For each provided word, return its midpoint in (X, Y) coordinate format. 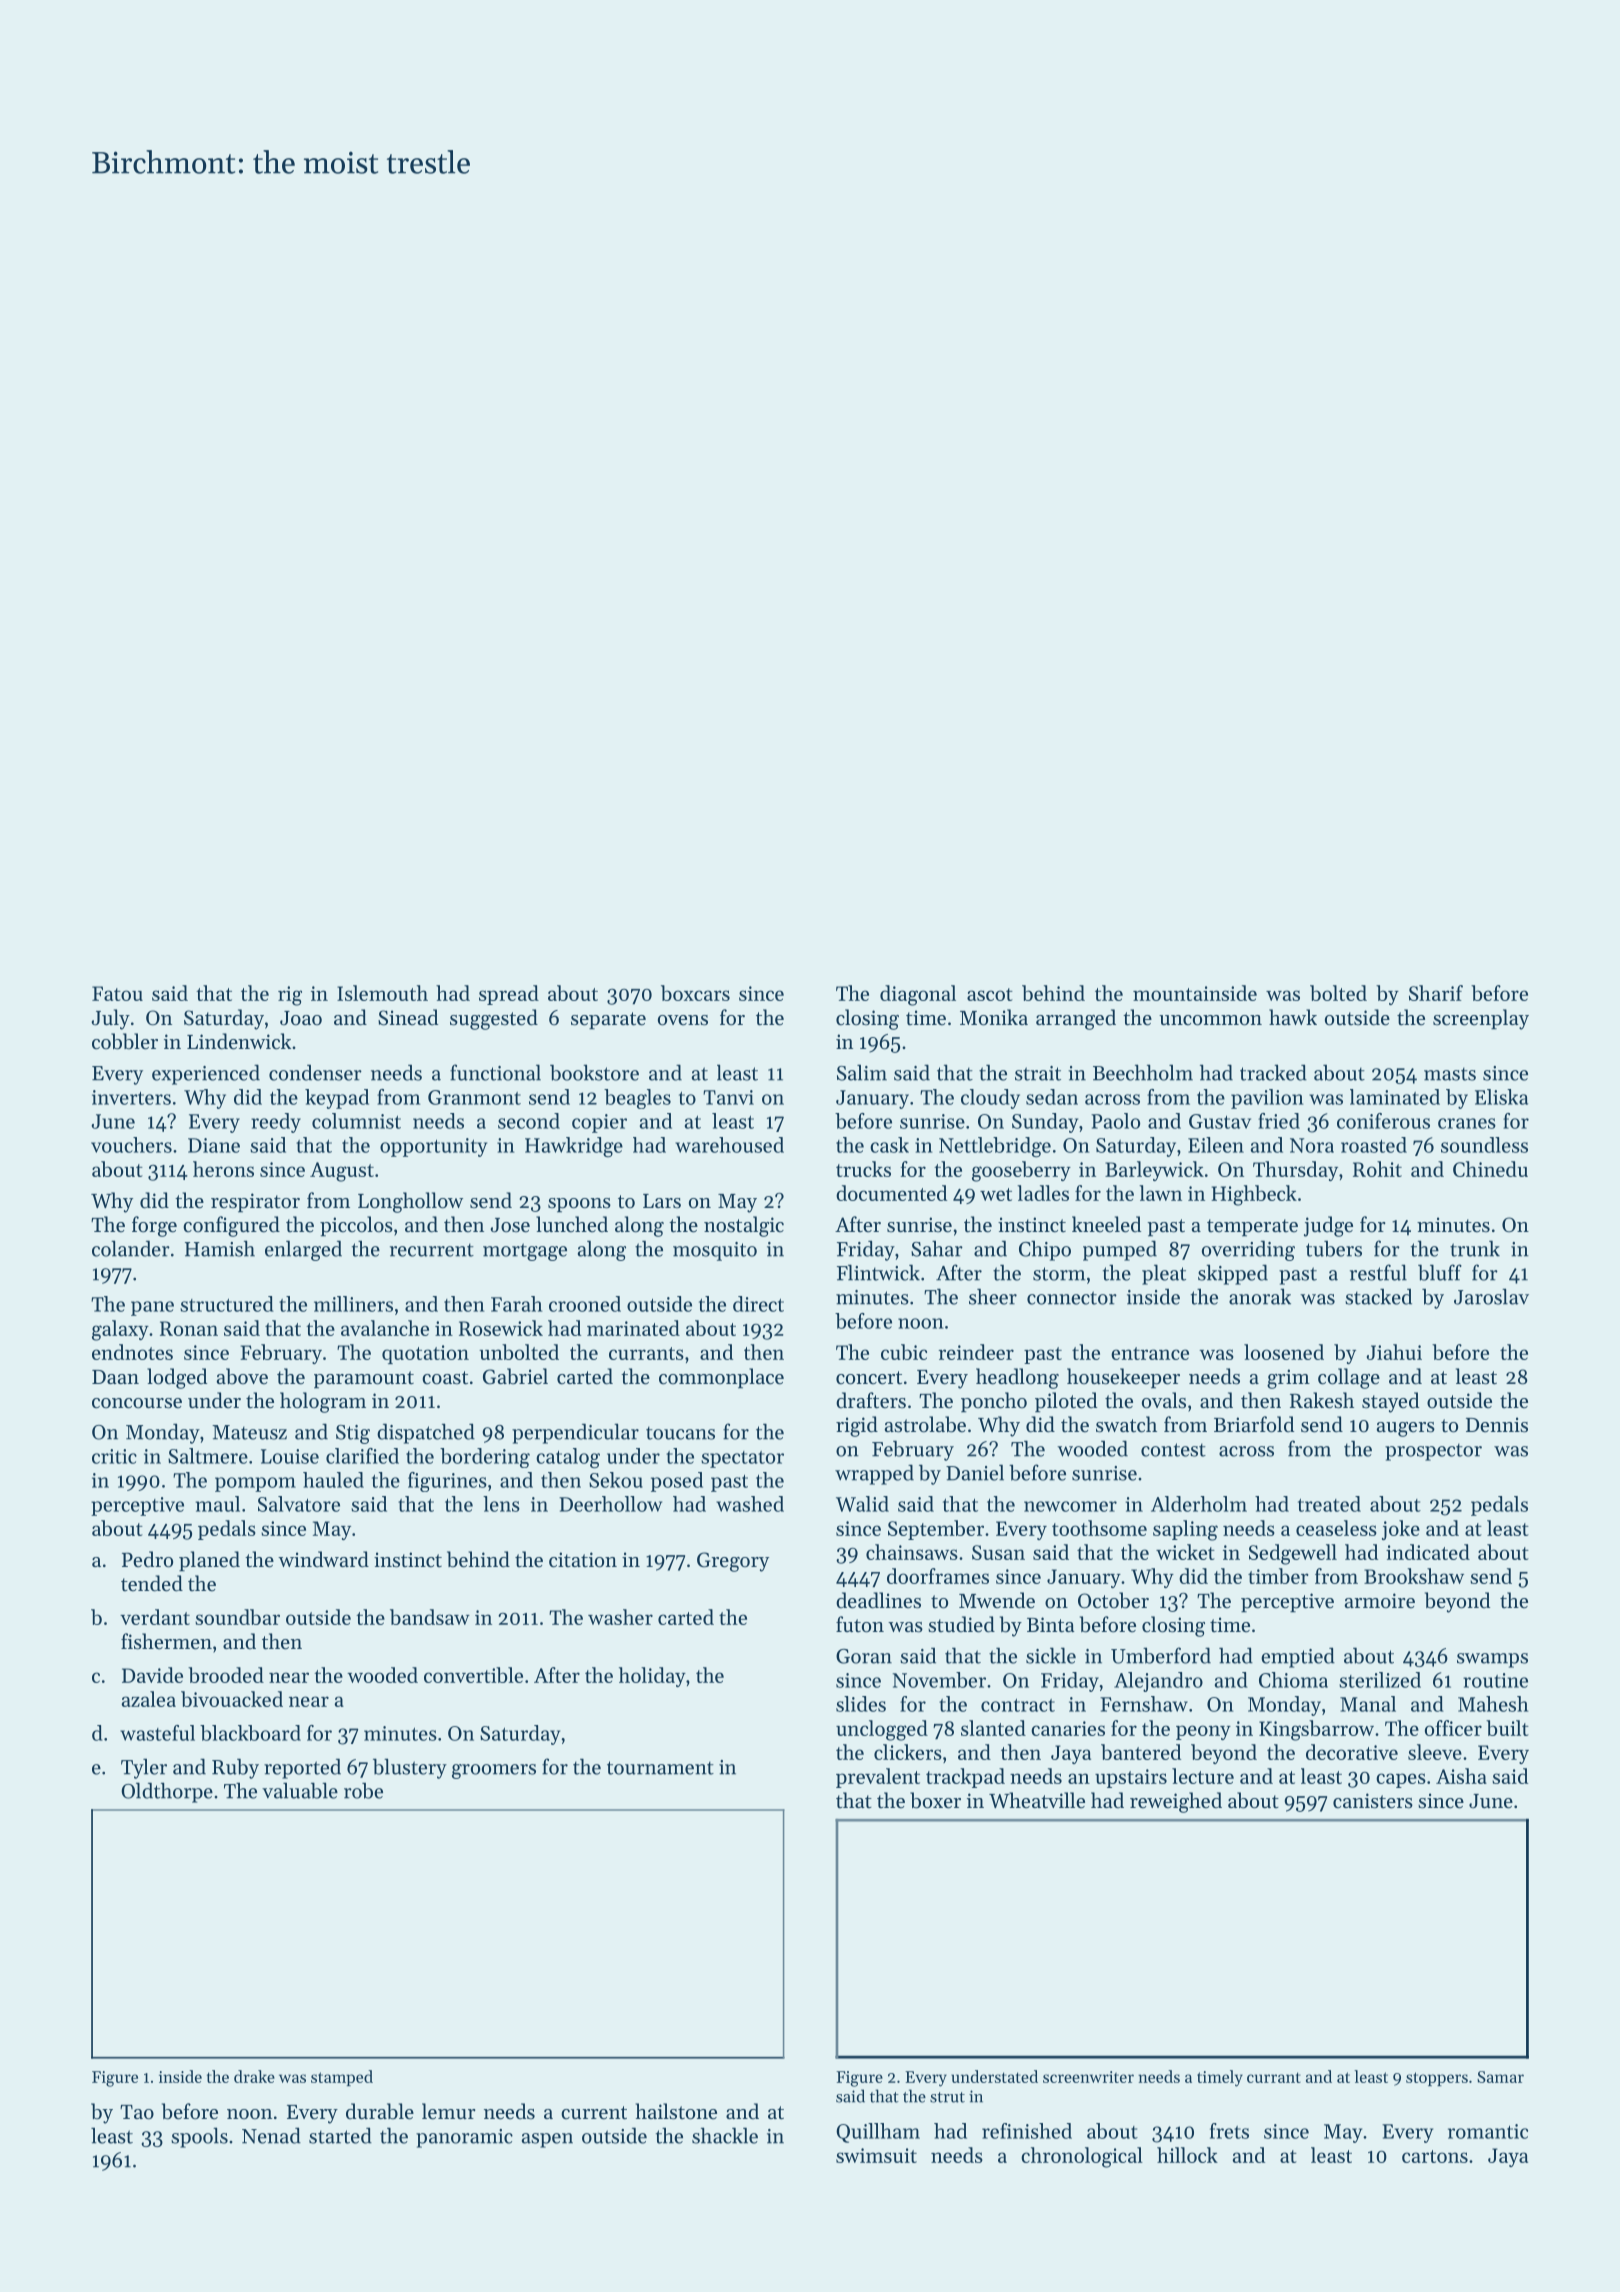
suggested (494, 1019)
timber (1278, 1576)
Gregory (733, 1562)
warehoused (729, 1145)
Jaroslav (1491, 1296)
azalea (149, 1699)
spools (199, 2137)
